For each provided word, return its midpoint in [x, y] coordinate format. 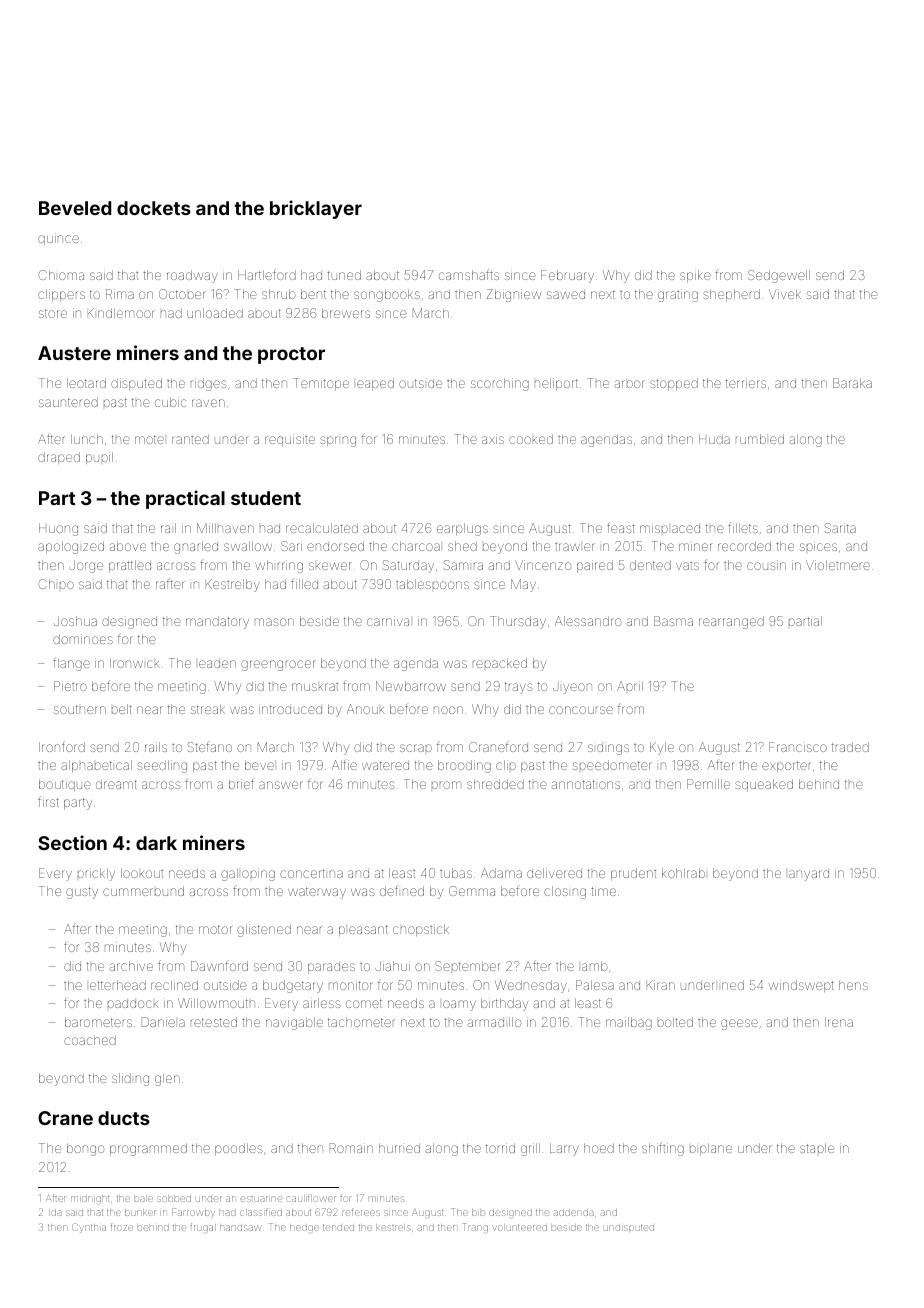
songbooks [387, 295]
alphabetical [96, 766]
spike [695, 276]
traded [850, 747]
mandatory [217, 622]
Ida [56, 1213]
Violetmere [838, 565]
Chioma [61, 275]
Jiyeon [572, 688]
